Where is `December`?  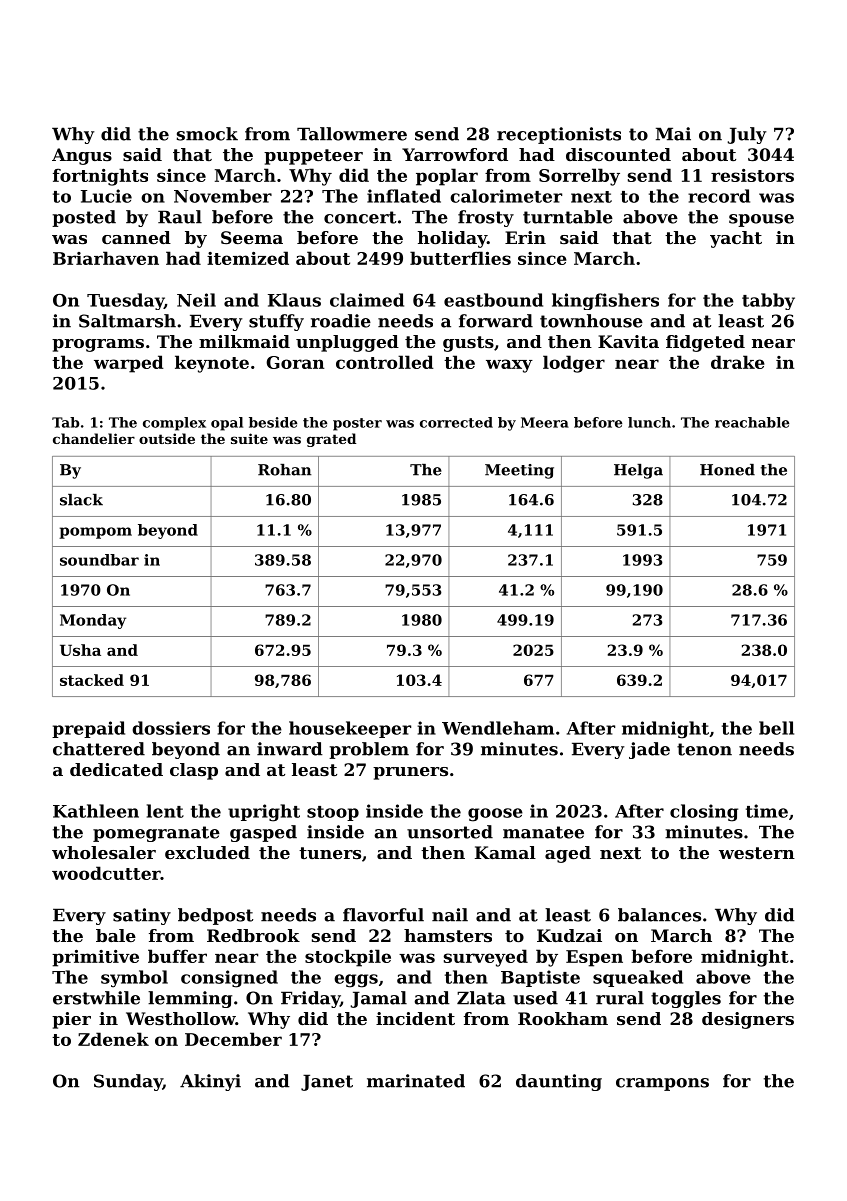
December is located at coordinates (233, 1039).
